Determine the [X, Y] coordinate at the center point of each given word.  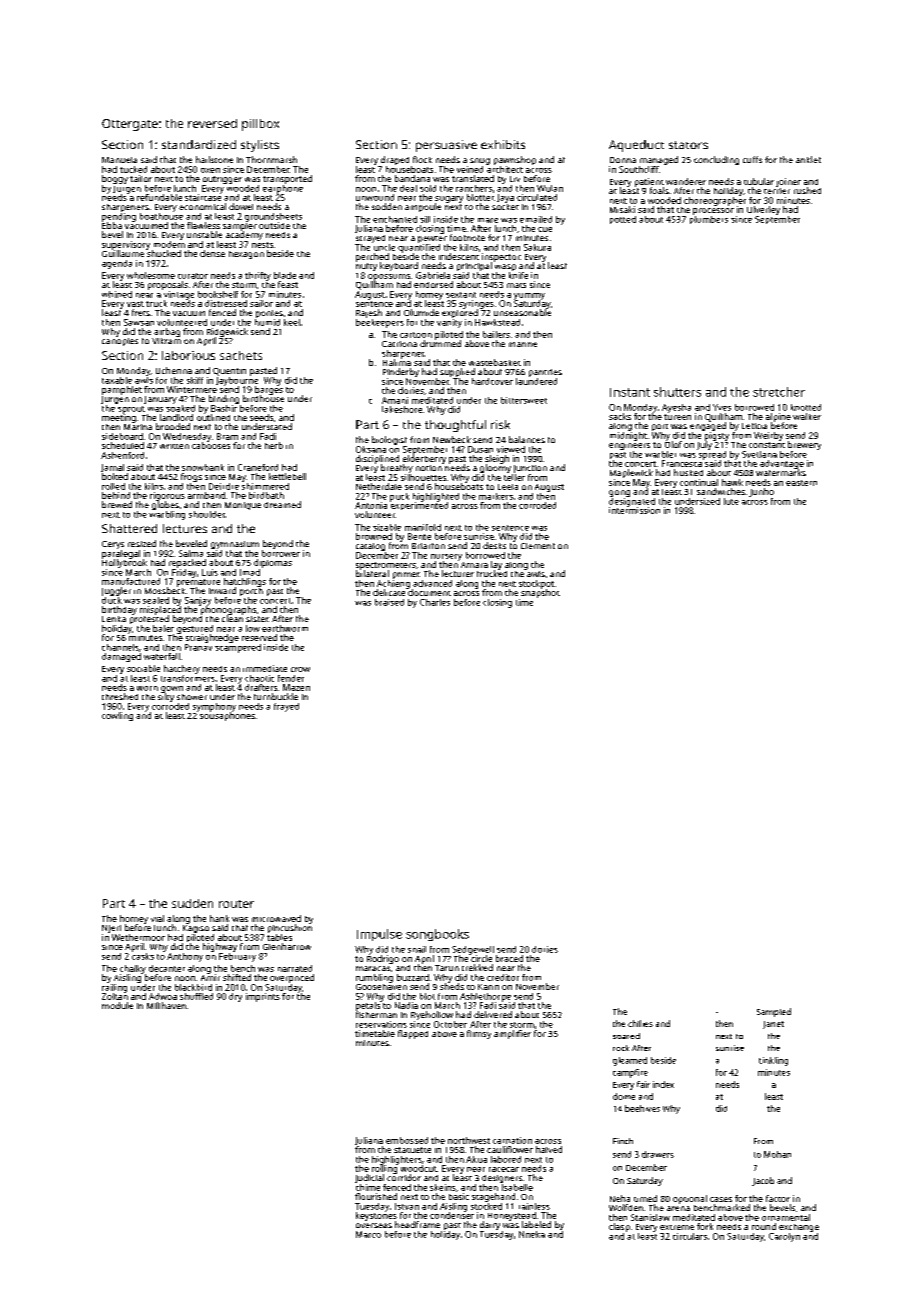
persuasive [446, 146]
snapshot [540, 593]
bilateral [372, 573]
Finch [623, 1141]
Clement [538, 546]
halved [549, 1149]
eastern [801, 483]
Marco [368, 1234]
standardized [199, 144]
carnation [512, 1140]
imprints [263, 997]
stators [688, 145]
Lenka [114, 619]
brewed [117, 504]
